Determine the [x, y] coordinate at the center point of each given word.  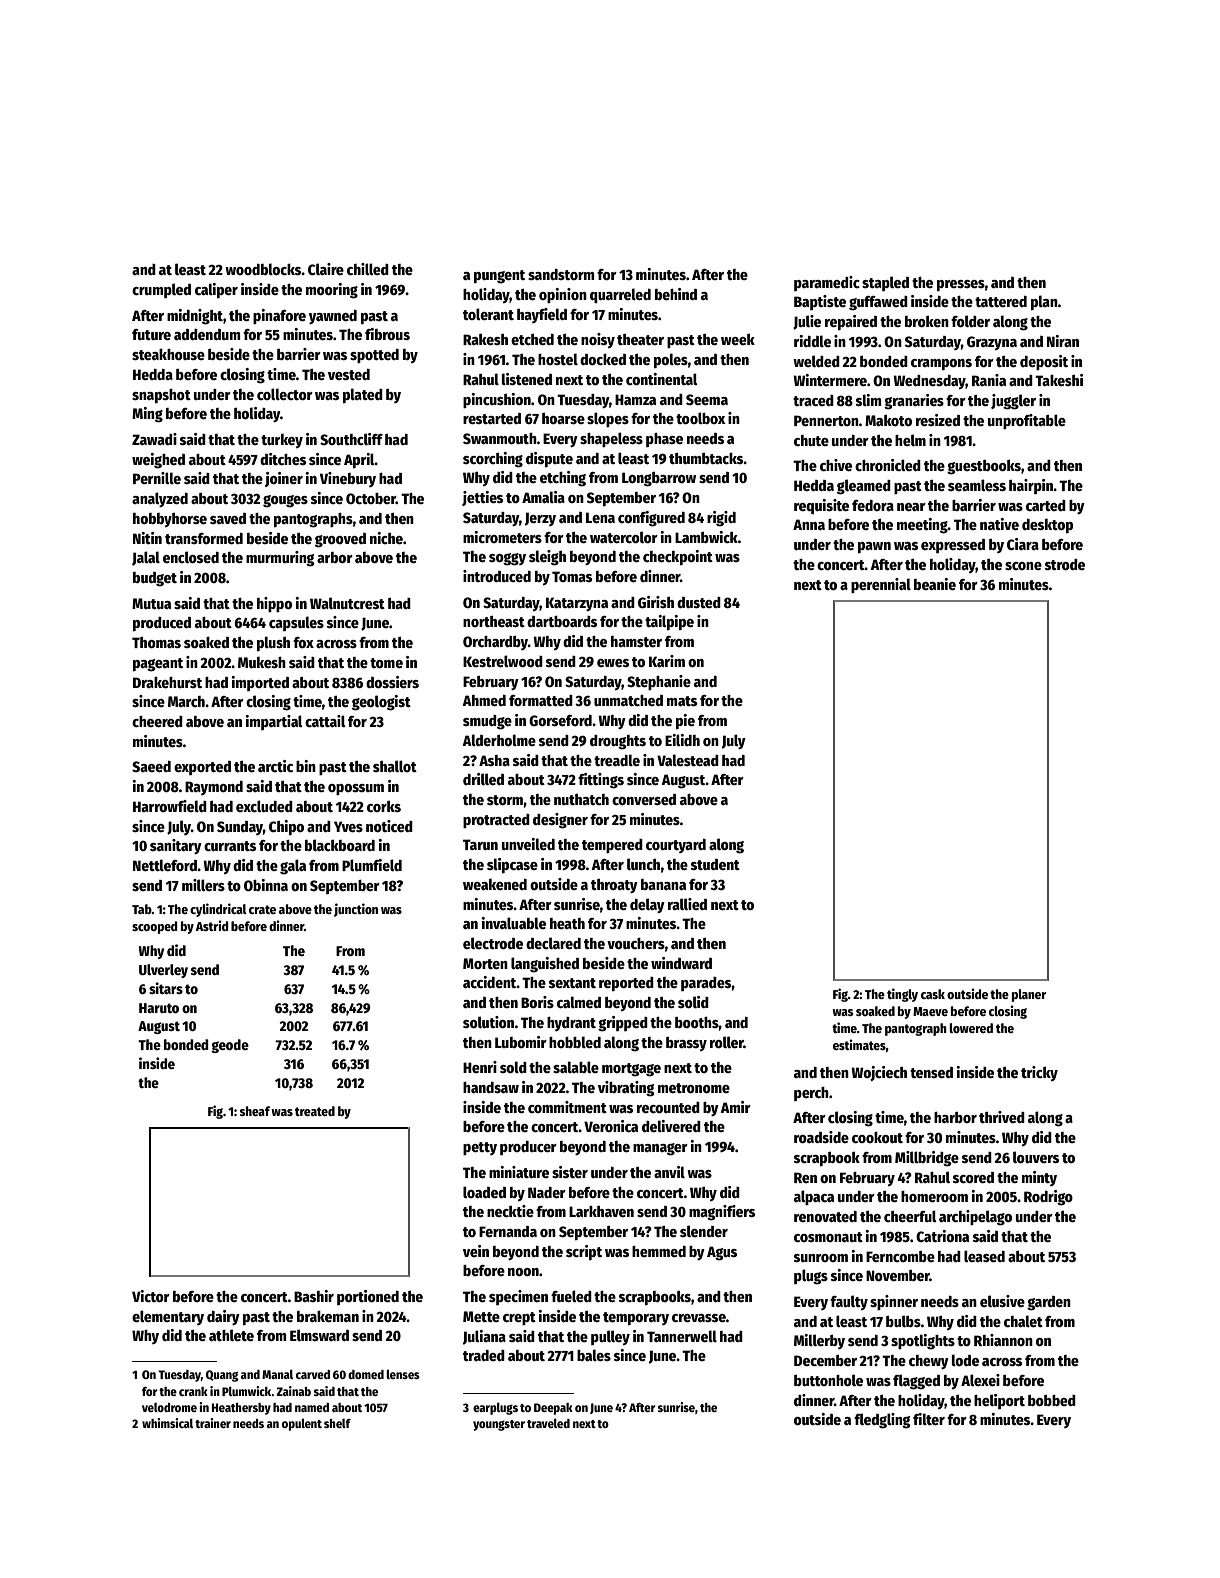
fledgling [882, 1421]
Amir [736, 1107]
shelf [337, 1423]
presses [961, 285]
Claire [326, 269]
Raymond [214, 788]
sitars [166, 988]
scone [1023, 566]
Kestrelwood [503, 661]
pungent [499, 277]
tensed [931, 1072]
